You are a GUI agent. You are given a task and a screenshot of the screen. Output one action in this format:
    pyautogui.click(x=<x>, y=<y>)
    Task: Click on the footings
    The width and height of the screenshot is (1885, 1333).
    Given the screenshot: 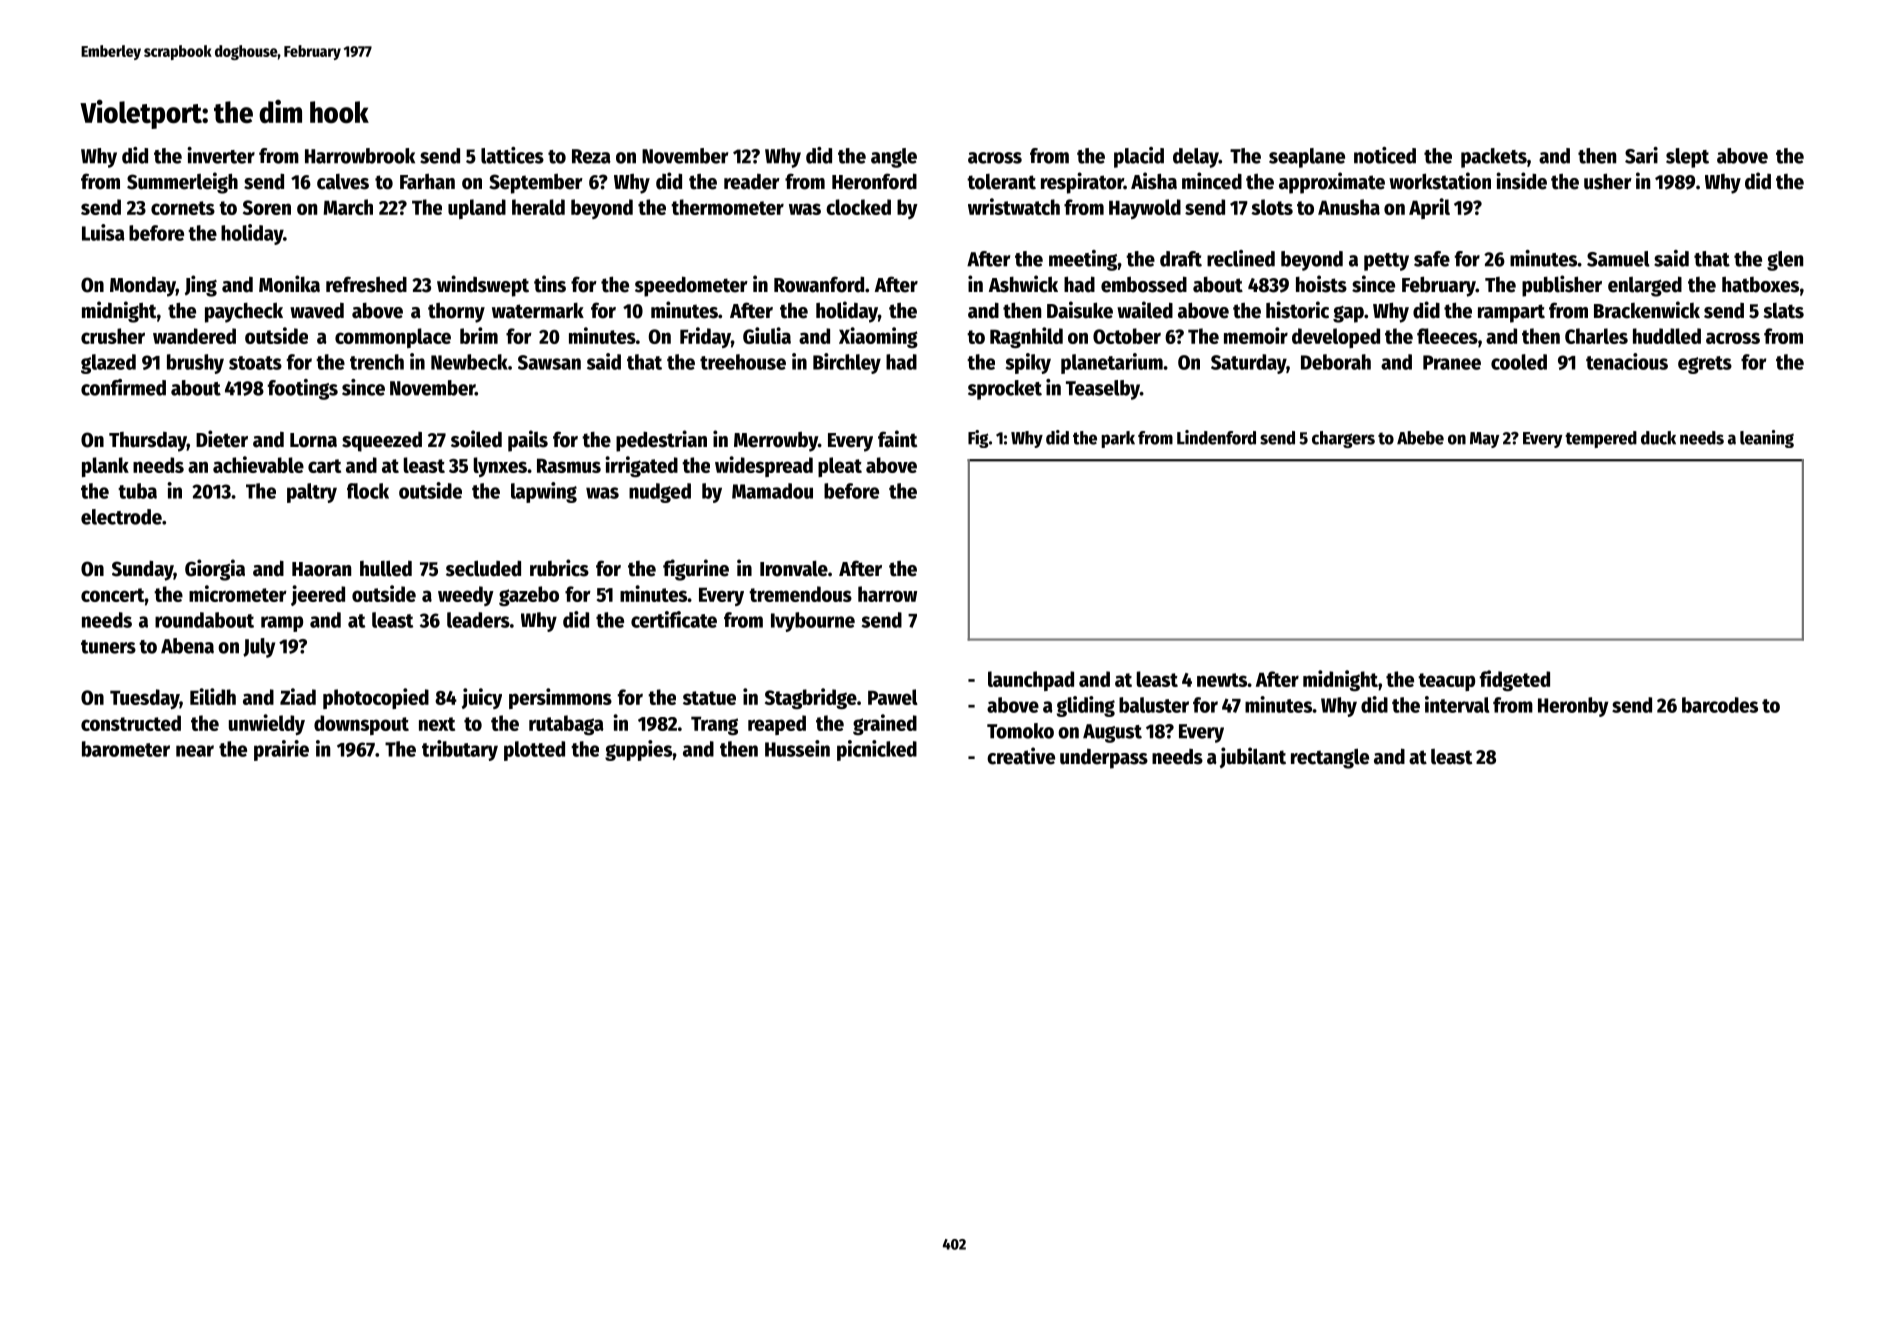 What is the action you would take?
    pyautogui.click(x=303, y=389)
